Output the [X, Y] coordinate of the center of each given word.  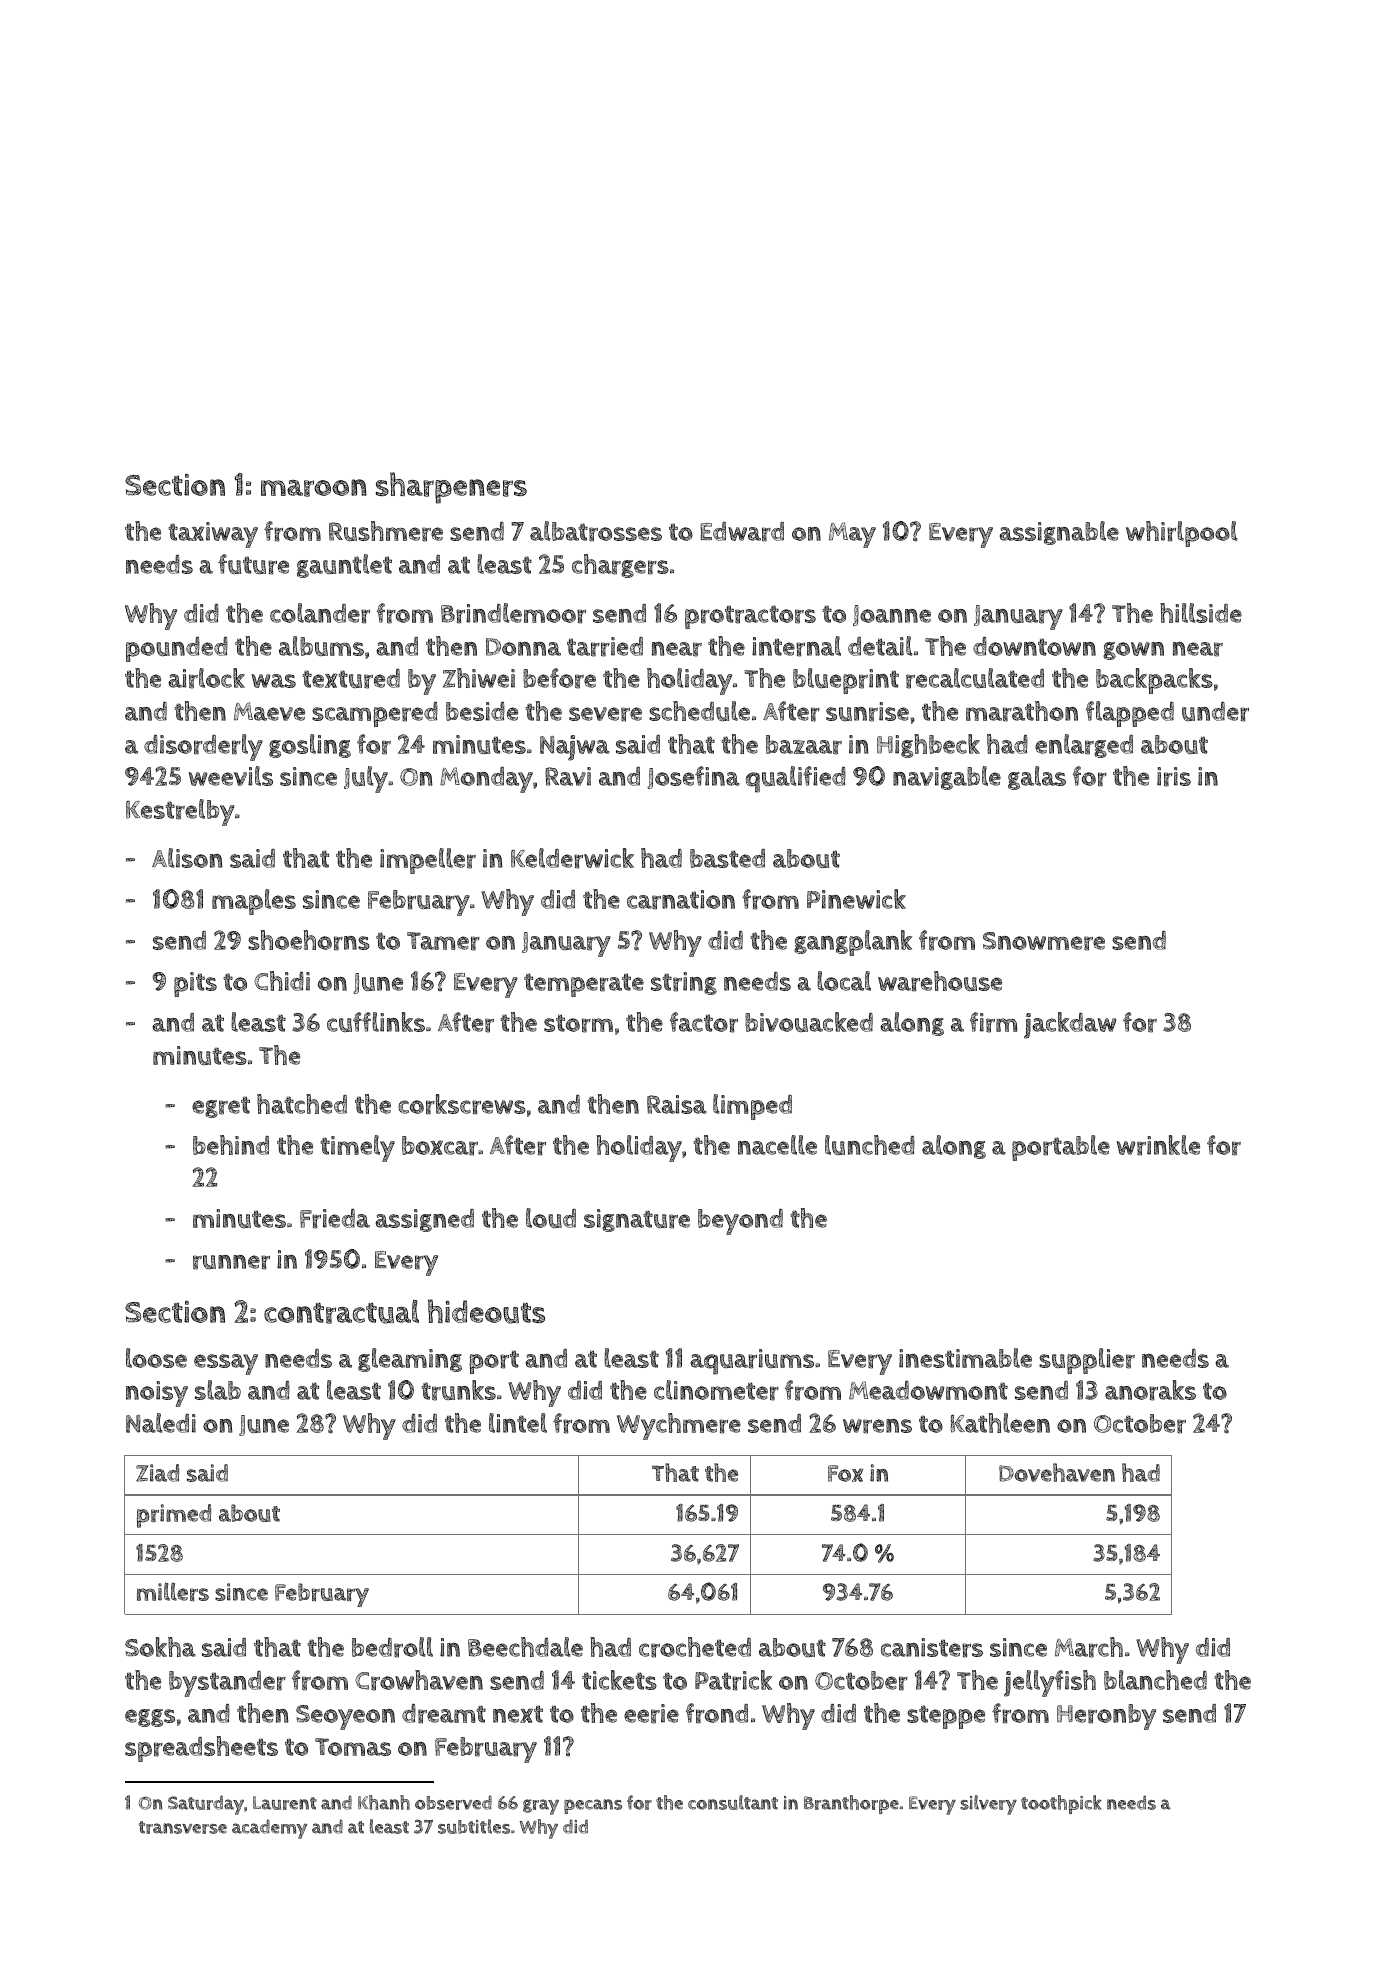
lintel [518, 1423]
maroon [314, 488]
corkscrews [462, 1104]
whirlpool [1182, 534]
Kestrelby [180, 812]
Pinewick [856, 899]
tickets [619, 1680]
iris [1174, 777]
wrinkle [1158, 1145]
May [852, 535]
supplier [1087, 1361]
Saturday [206, 1805]
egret [221, 1107]
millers [173, 1591]
